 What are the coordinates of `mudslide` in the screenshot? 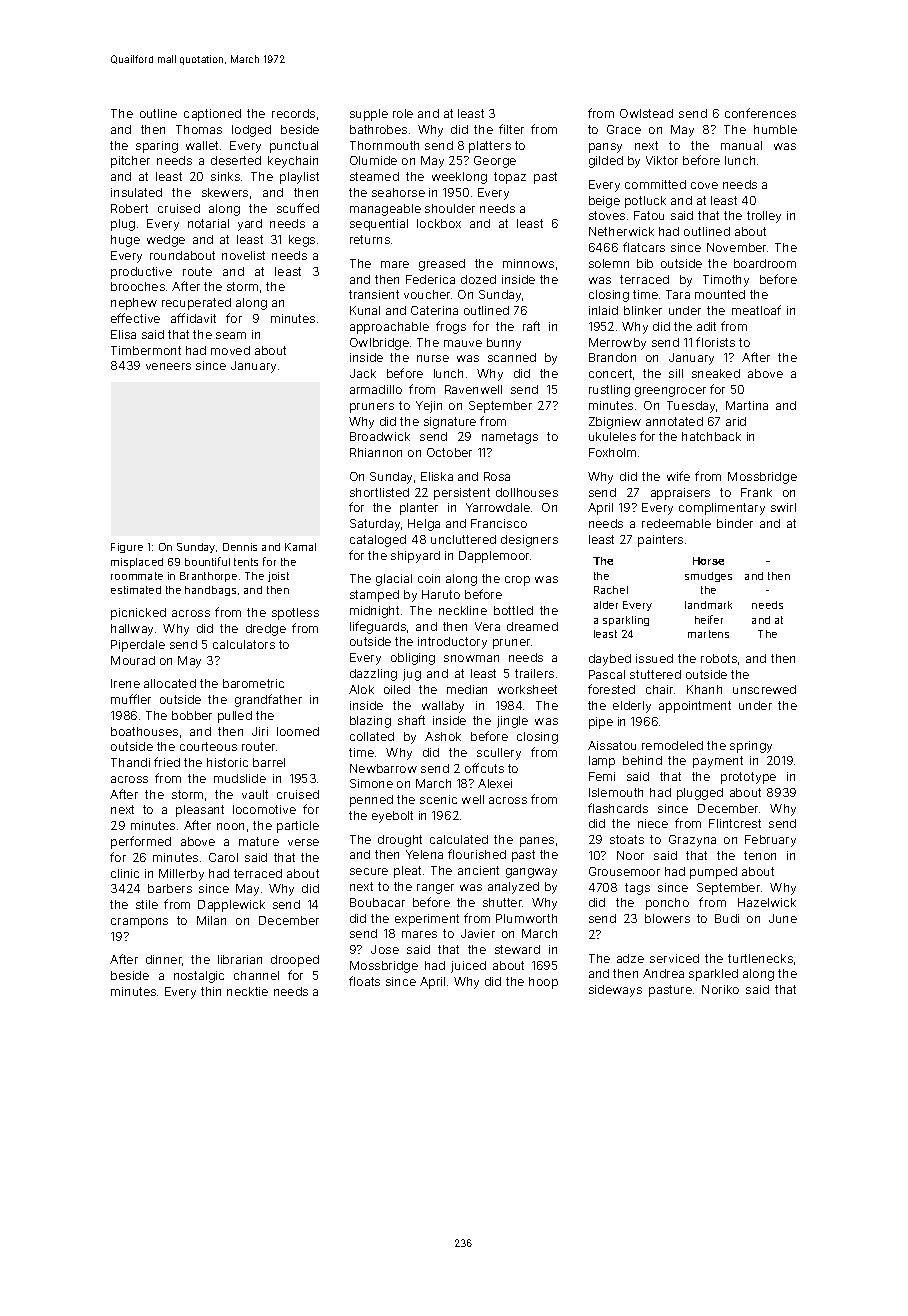 It's located at (240, 778).
